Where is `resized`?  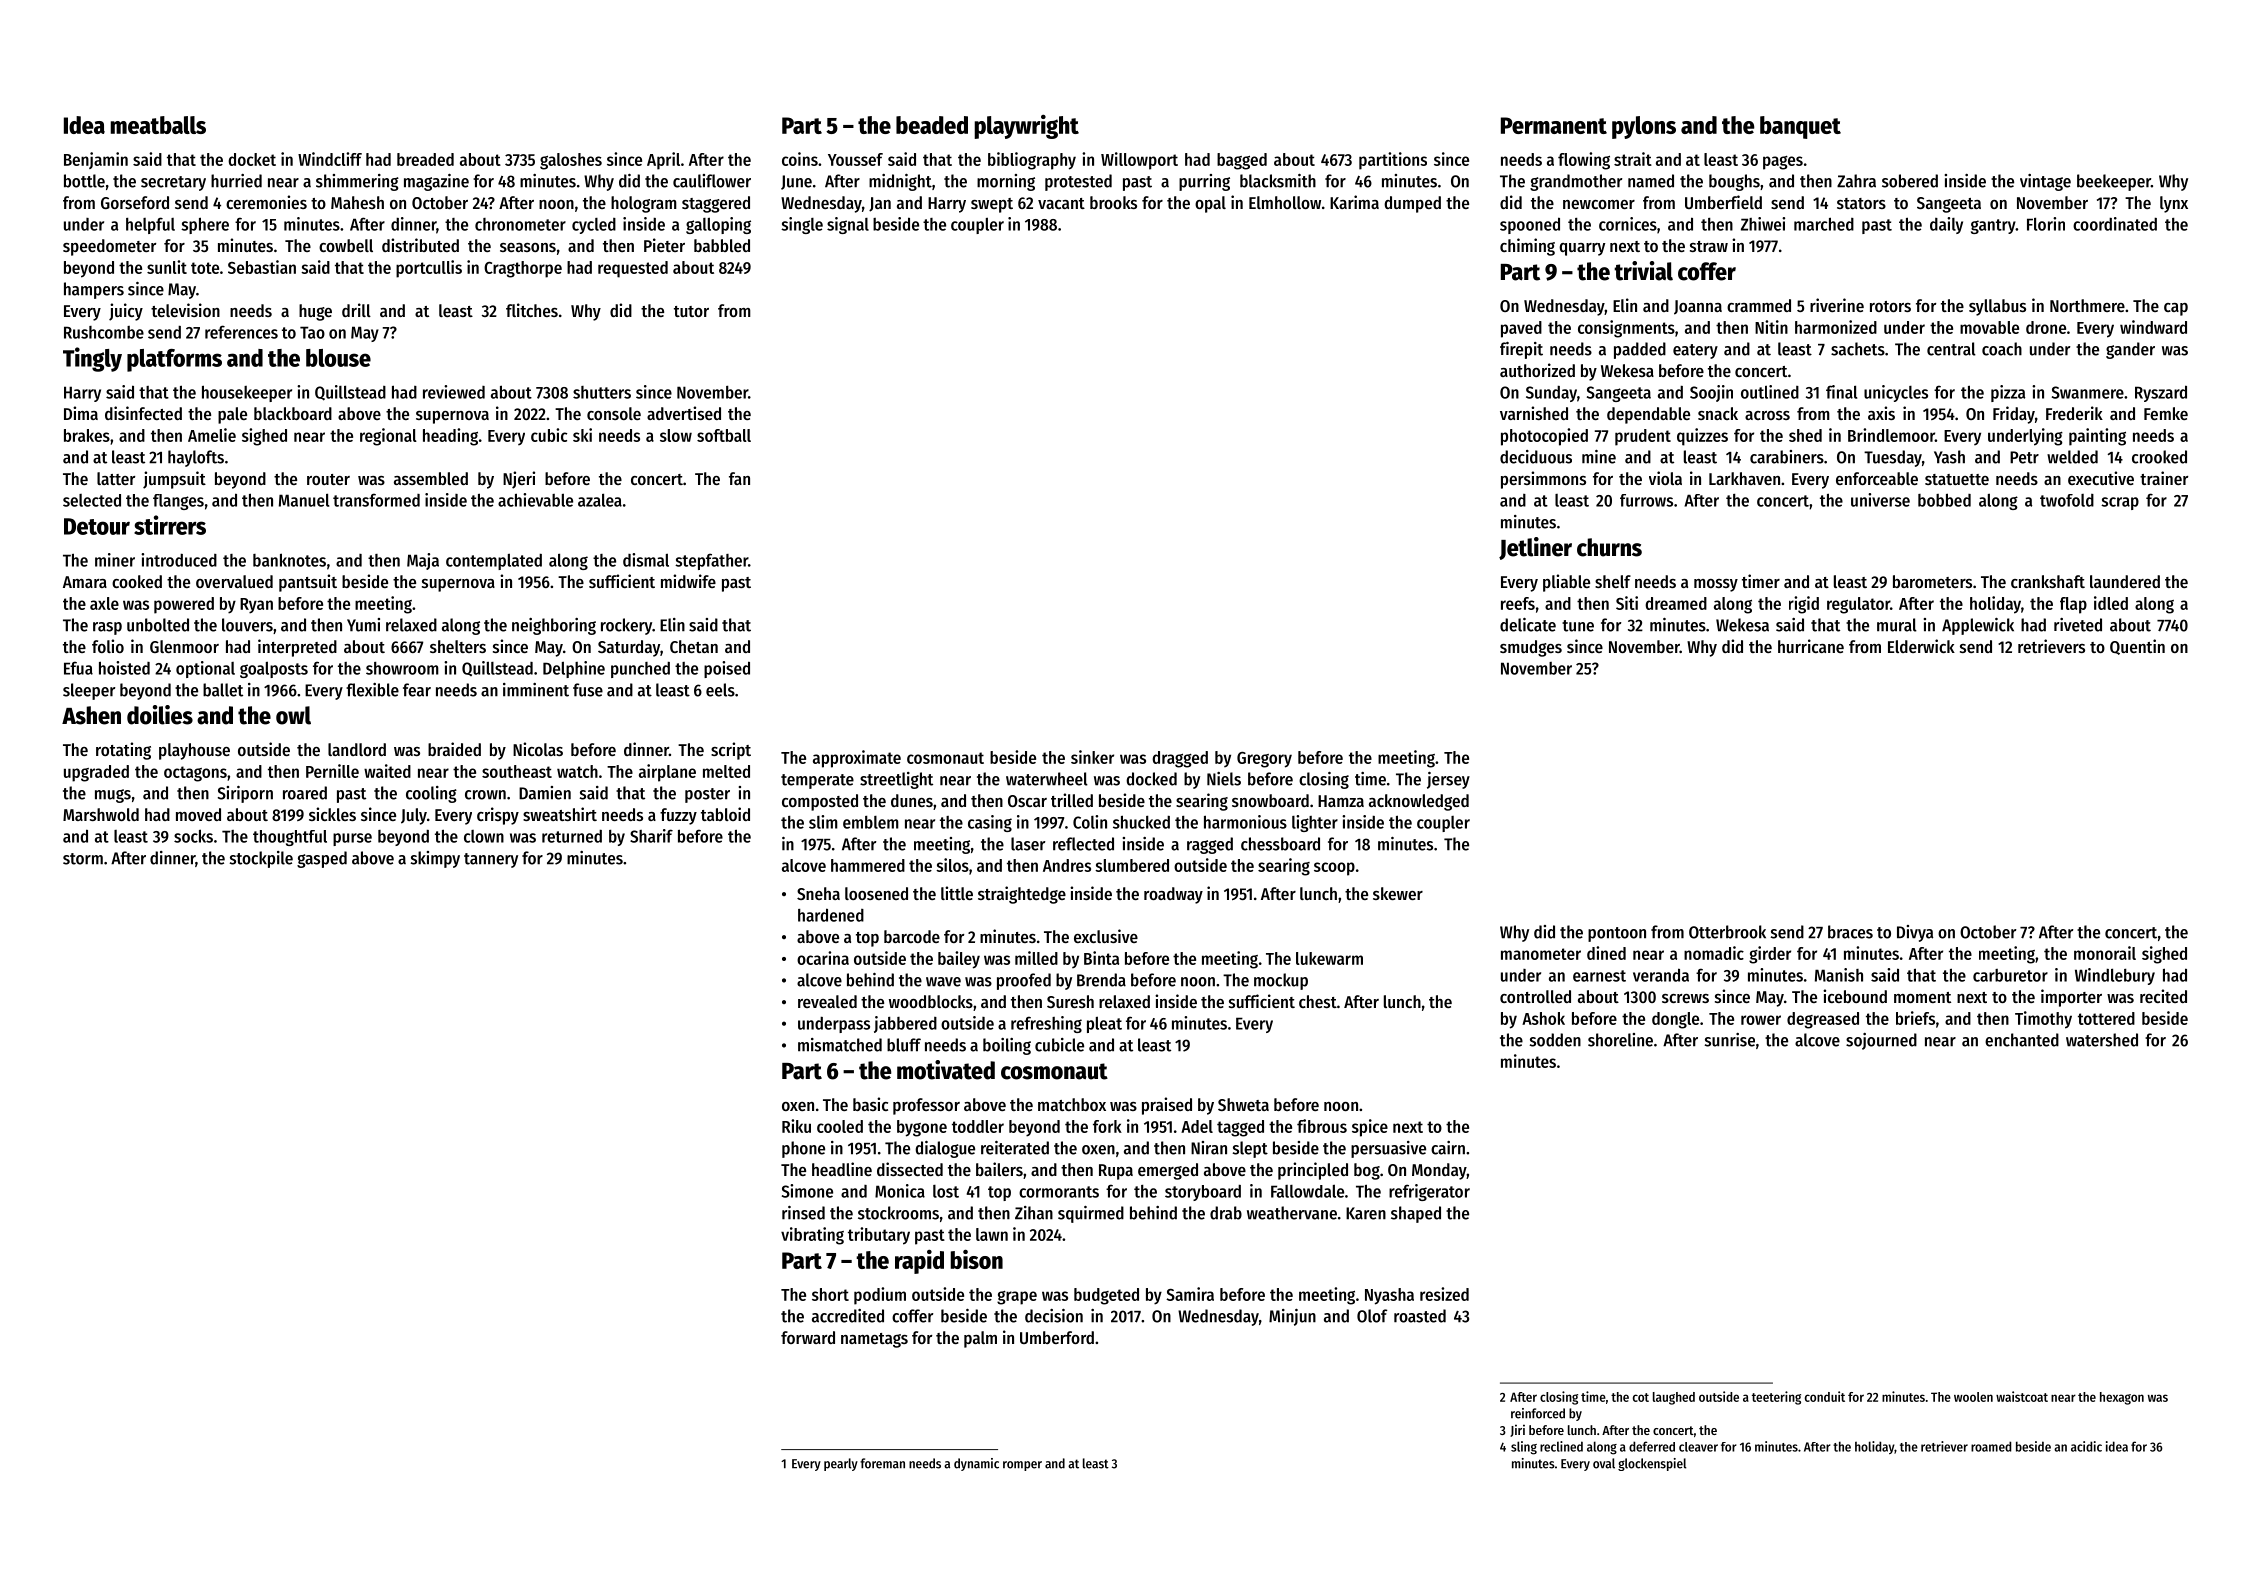 resized is located at coordinates (1444, 1294).
